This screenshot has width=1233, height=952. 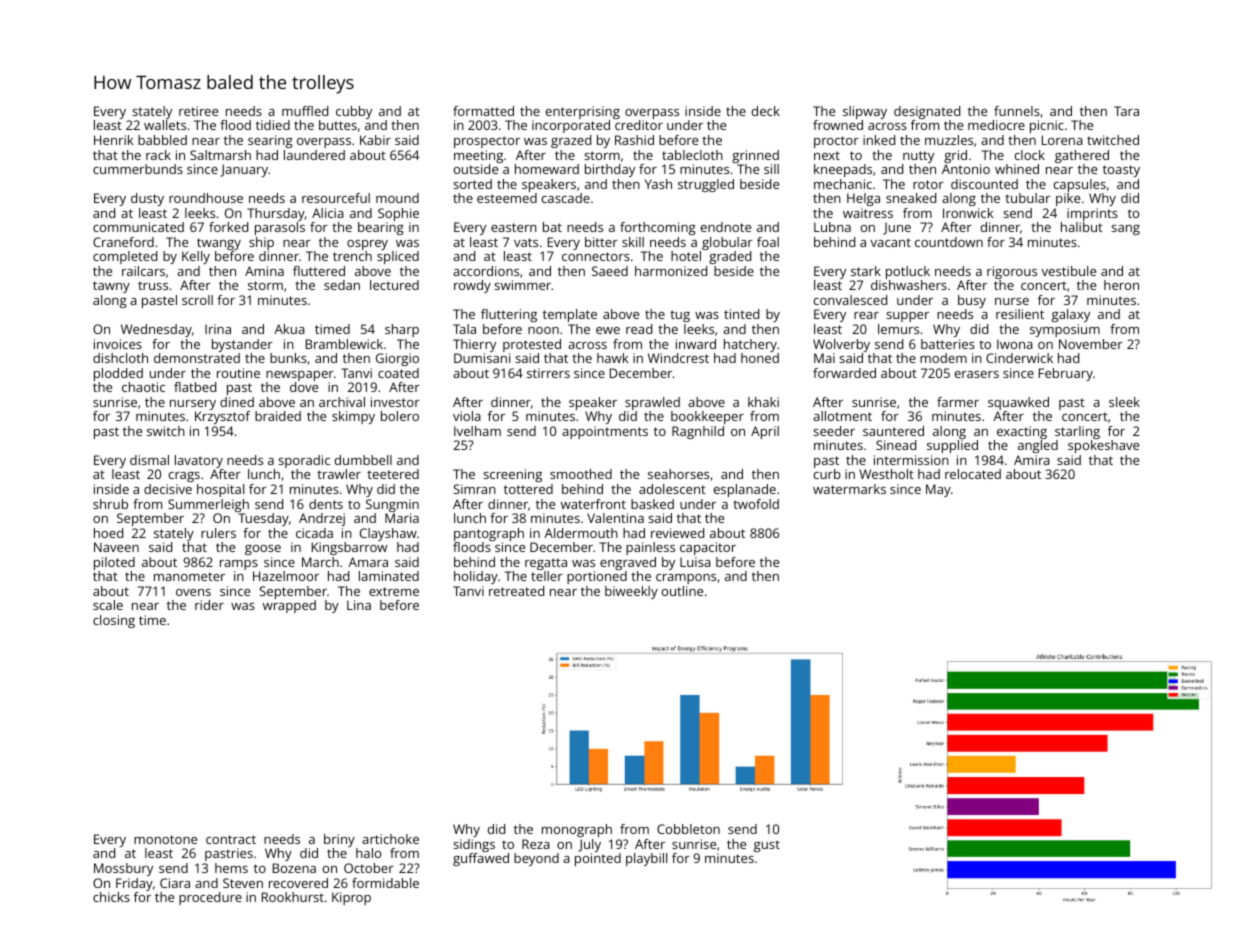 I want to click on countdown, so click(x=949, y=242).
